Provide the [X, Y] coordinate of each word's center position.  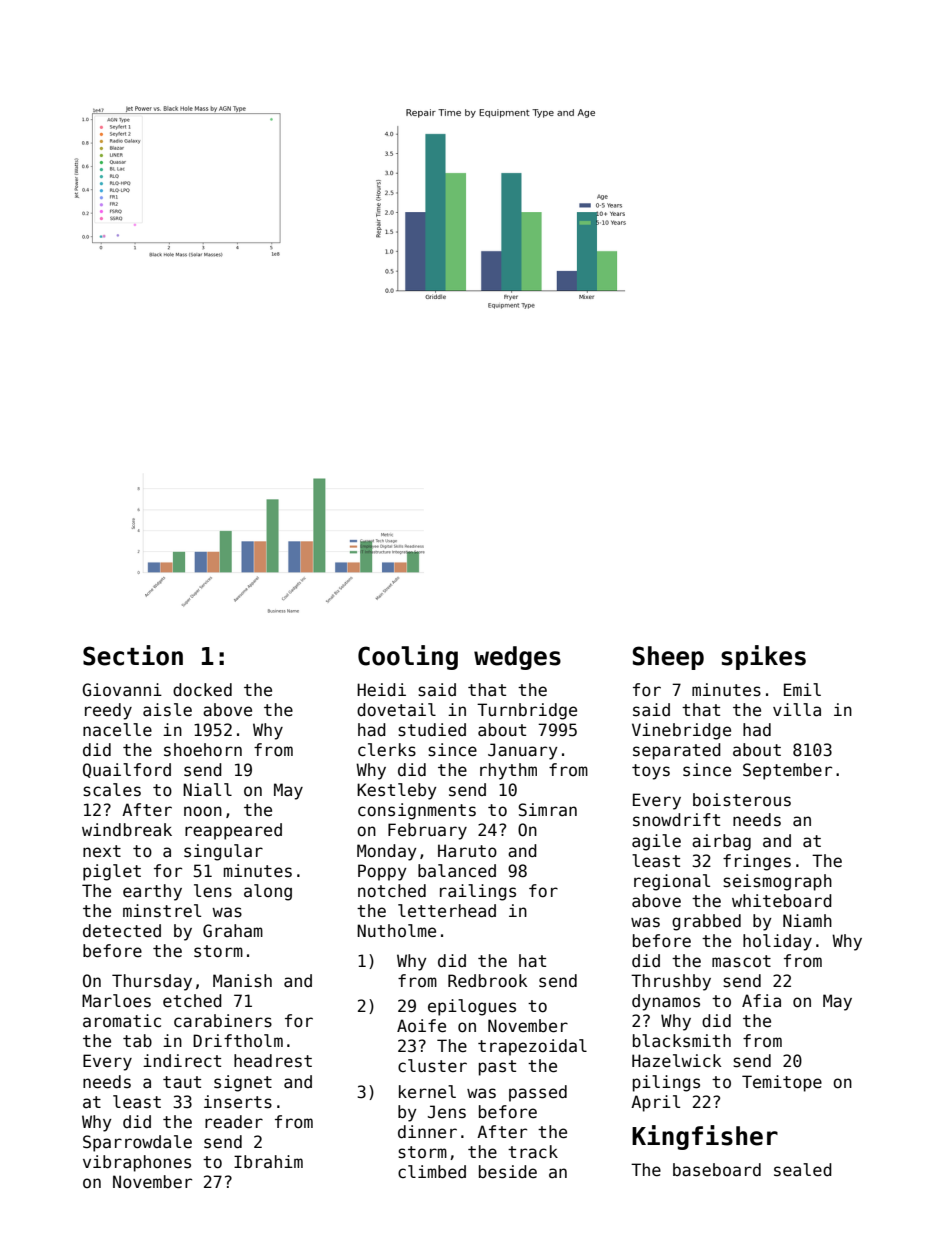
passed [538, 1093]
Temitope [782, 1083]
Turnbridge [527, 711]
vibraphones [137, 1163]
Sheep [668, 658]
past [497, 1068]
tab [137, 1041]
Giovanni [122, 690]
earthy [152, 892]
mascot [741, 961]
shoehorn [203, 750]
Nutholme [396, 931]
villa [797, 710]
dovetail [396, 710]
